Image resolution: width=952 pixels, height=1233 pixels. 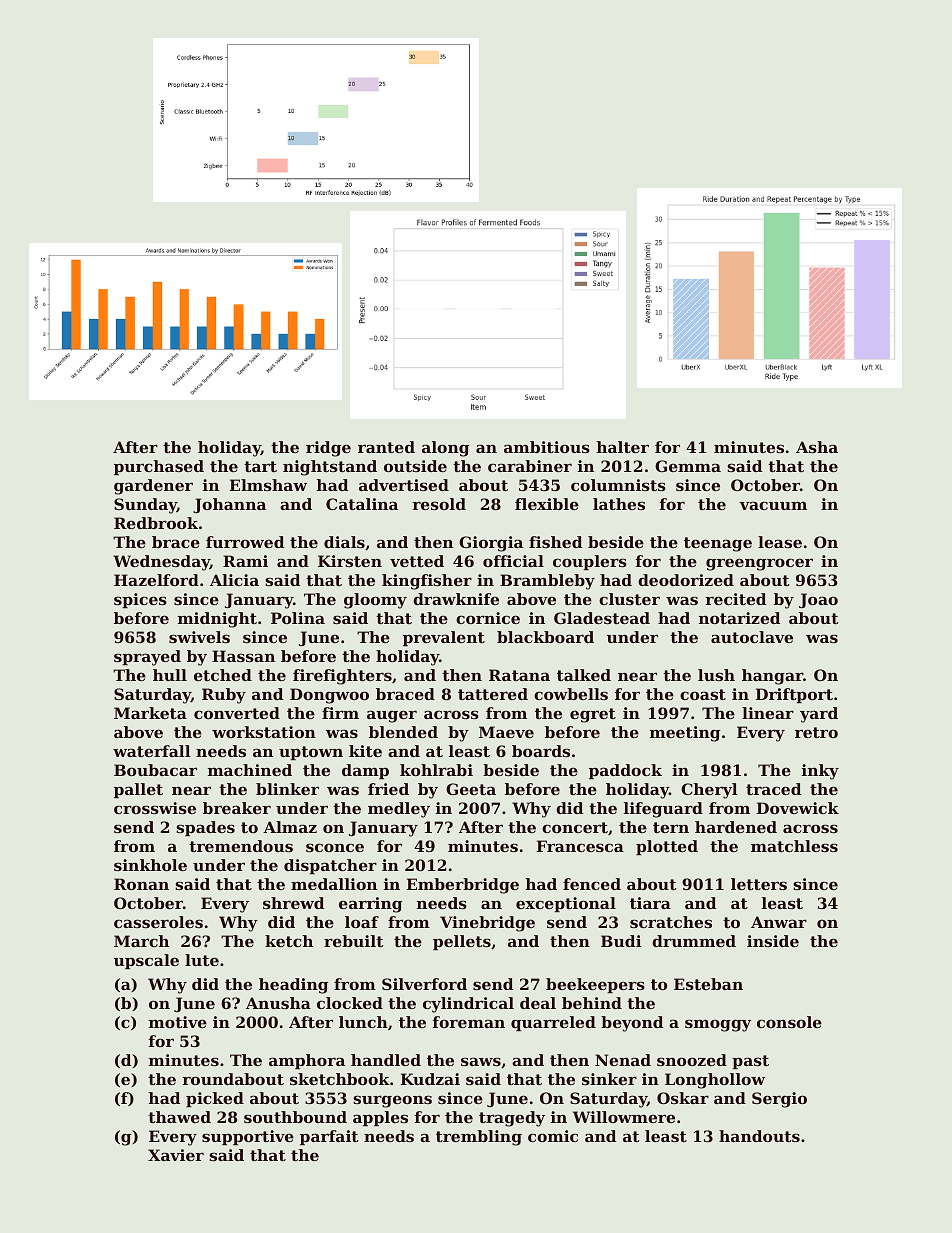 What do you see at coordinates (159, 467) in the document?
I see `purchased` at bounding box center [159, 467].
